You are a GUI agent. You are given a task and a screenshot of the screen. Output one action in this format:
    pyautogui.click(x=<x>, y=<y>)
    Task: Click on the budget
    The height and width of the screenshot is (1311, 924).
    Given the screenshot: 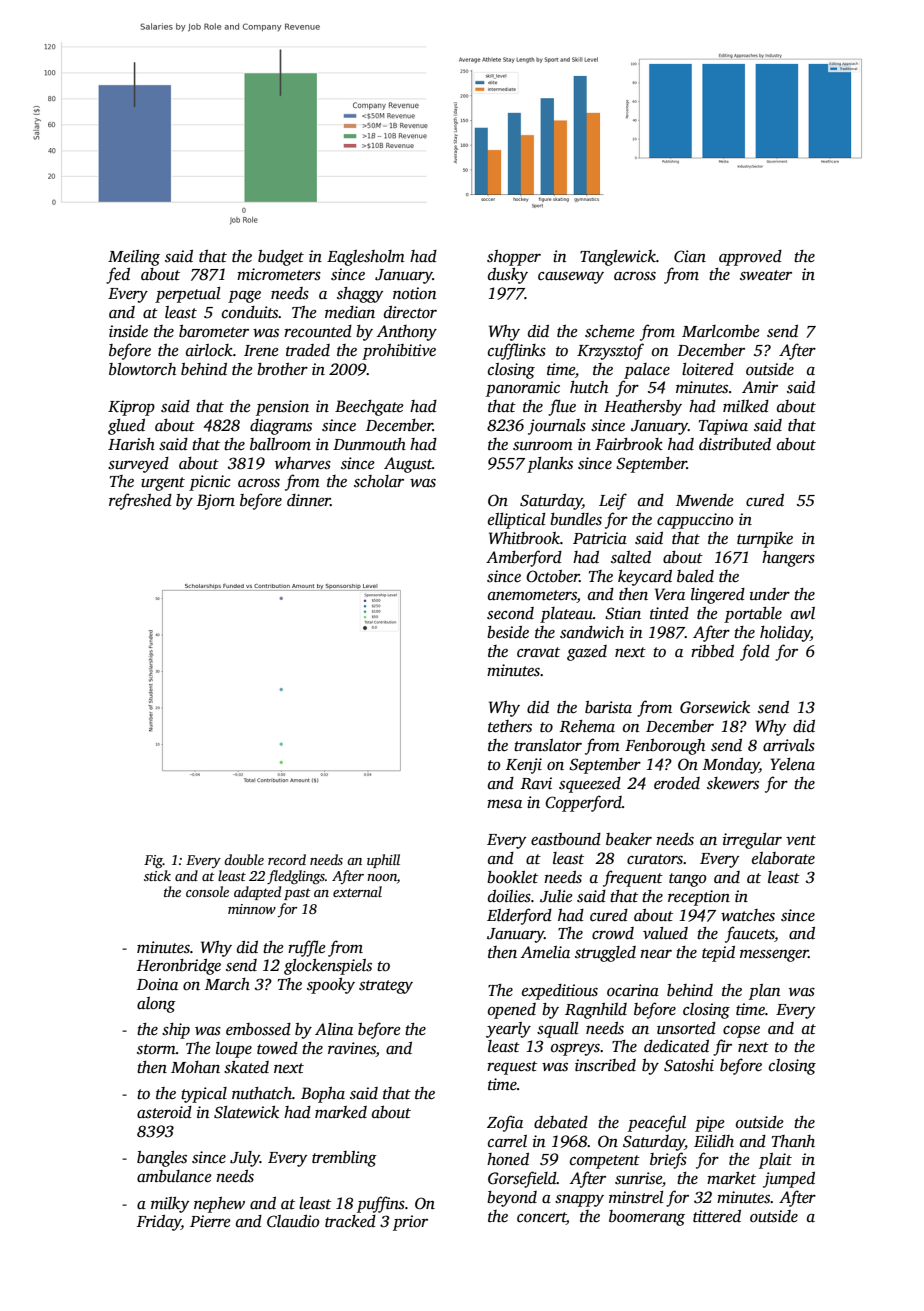 What is the action you would take?
    pyautogui.click(x=281, y=258)
